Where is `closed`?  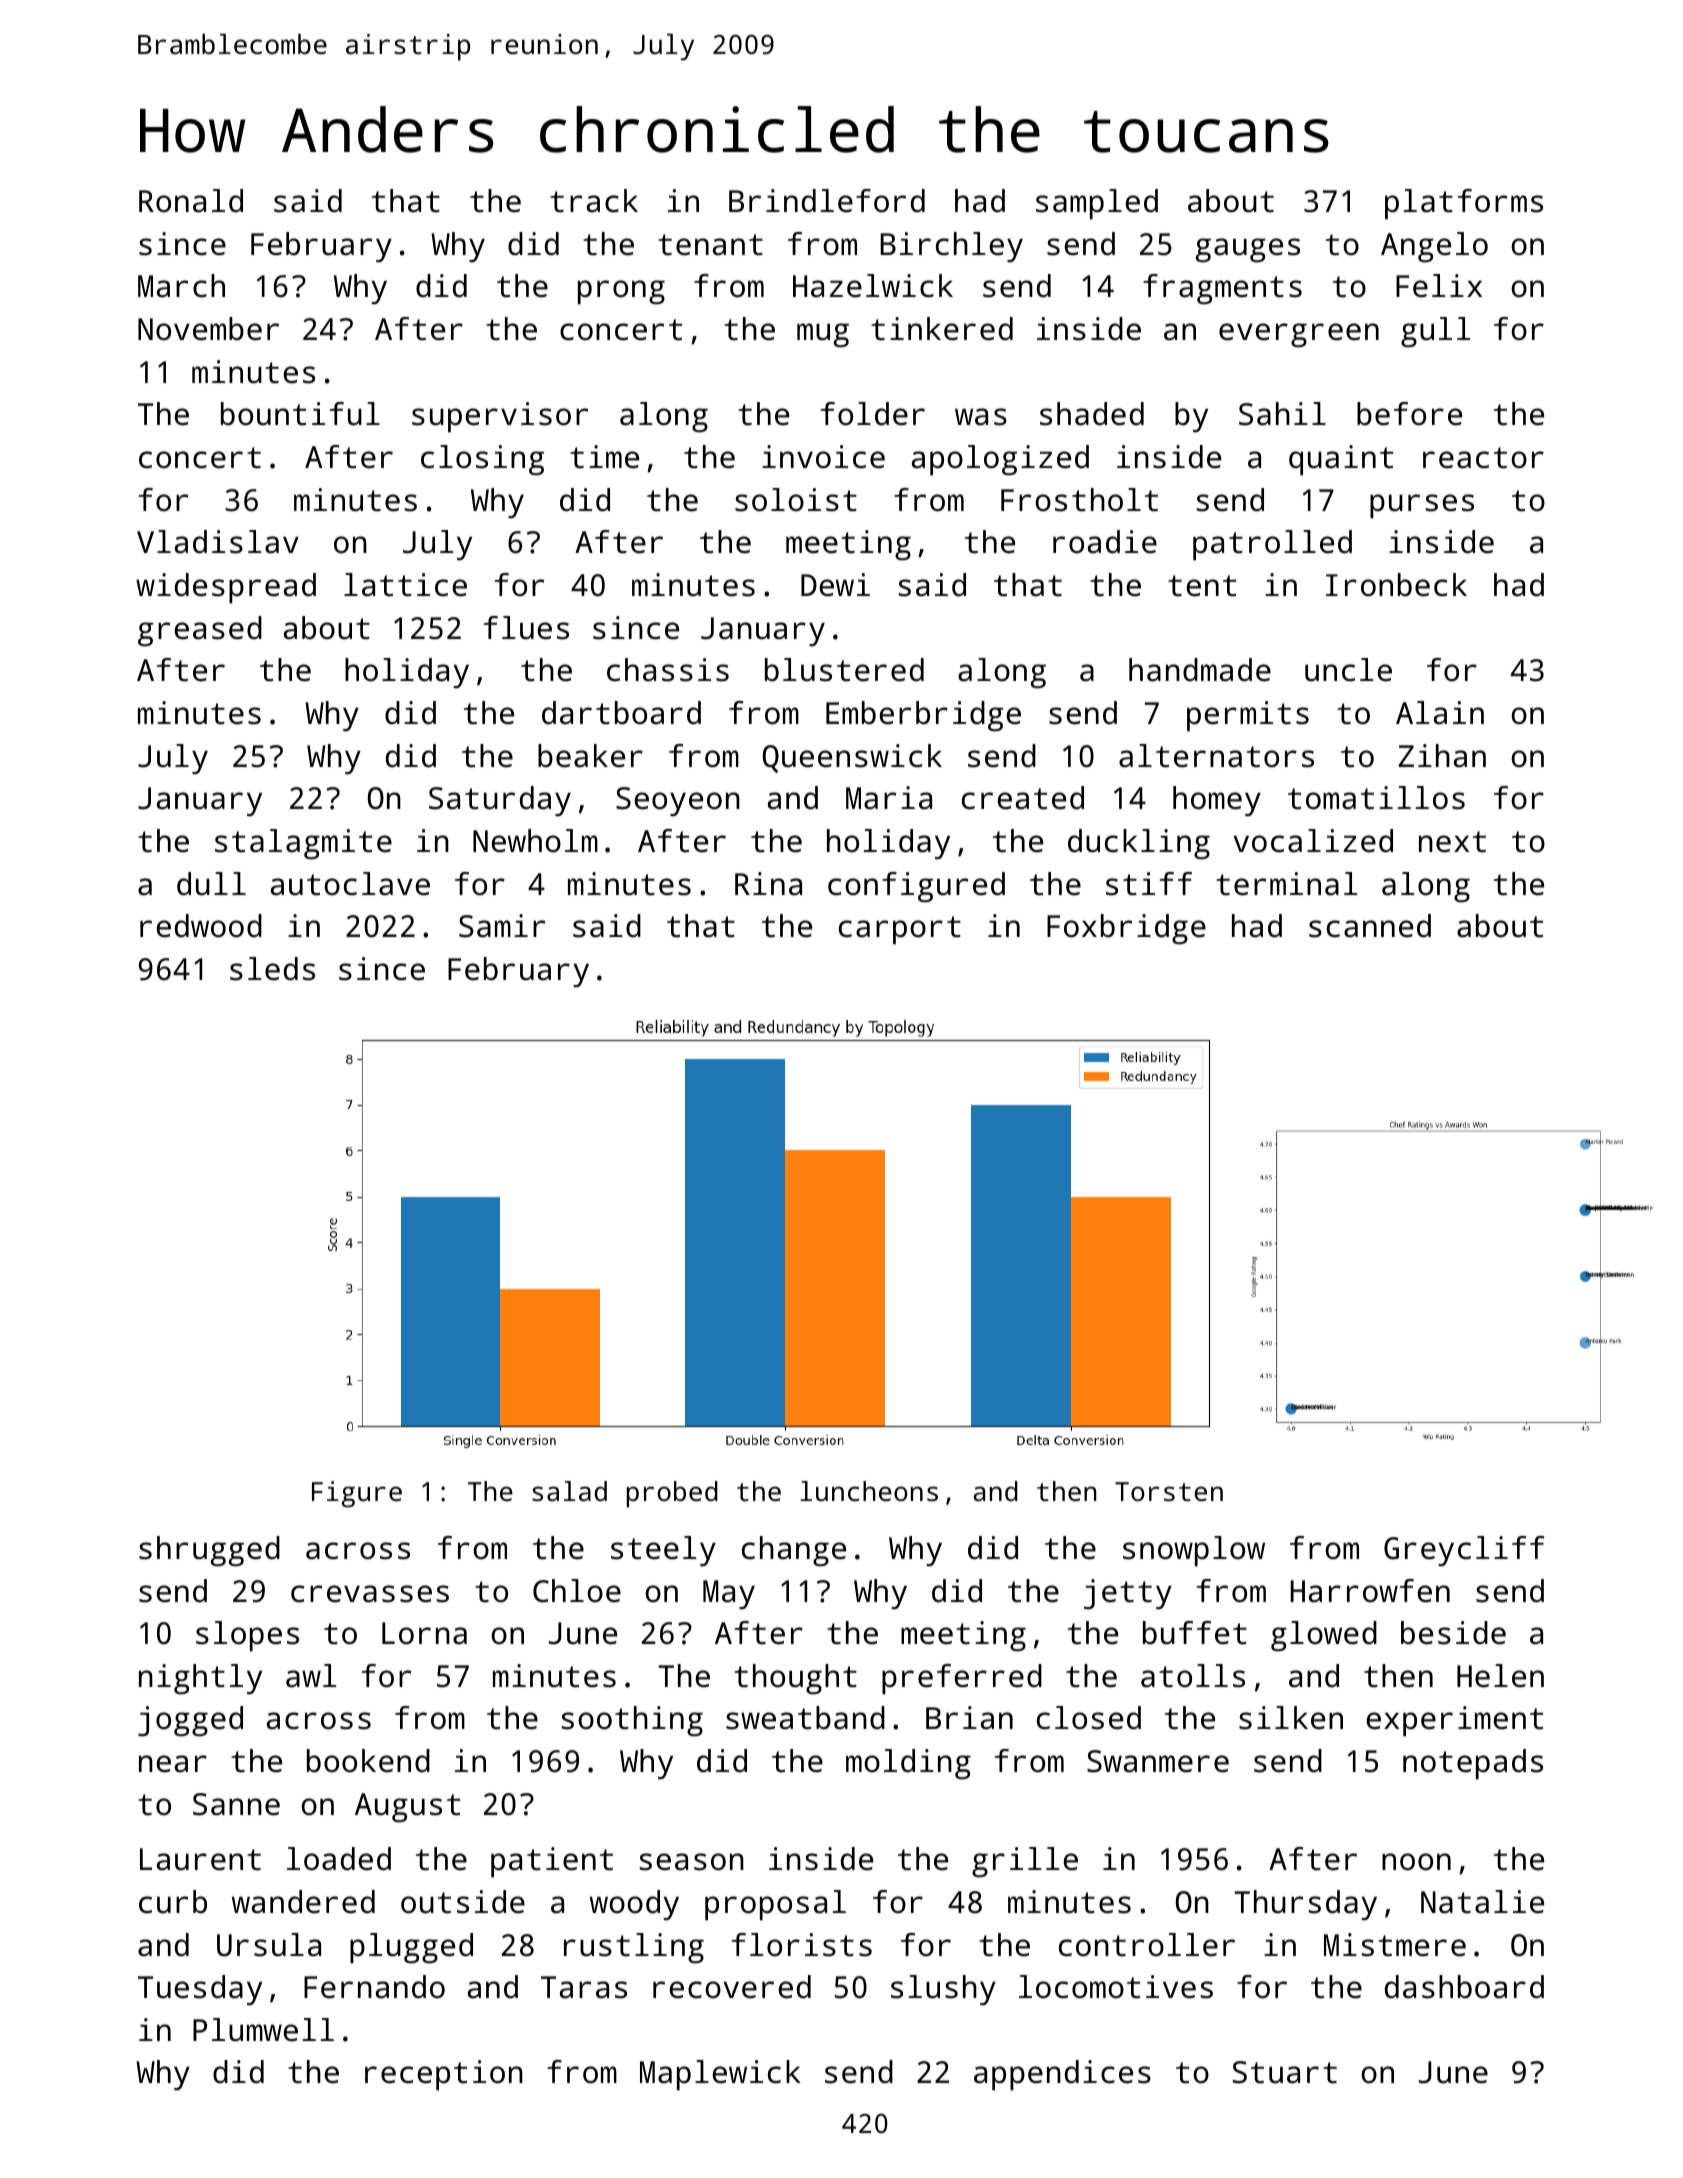 closed is located at coordinates (1089, 1718).
